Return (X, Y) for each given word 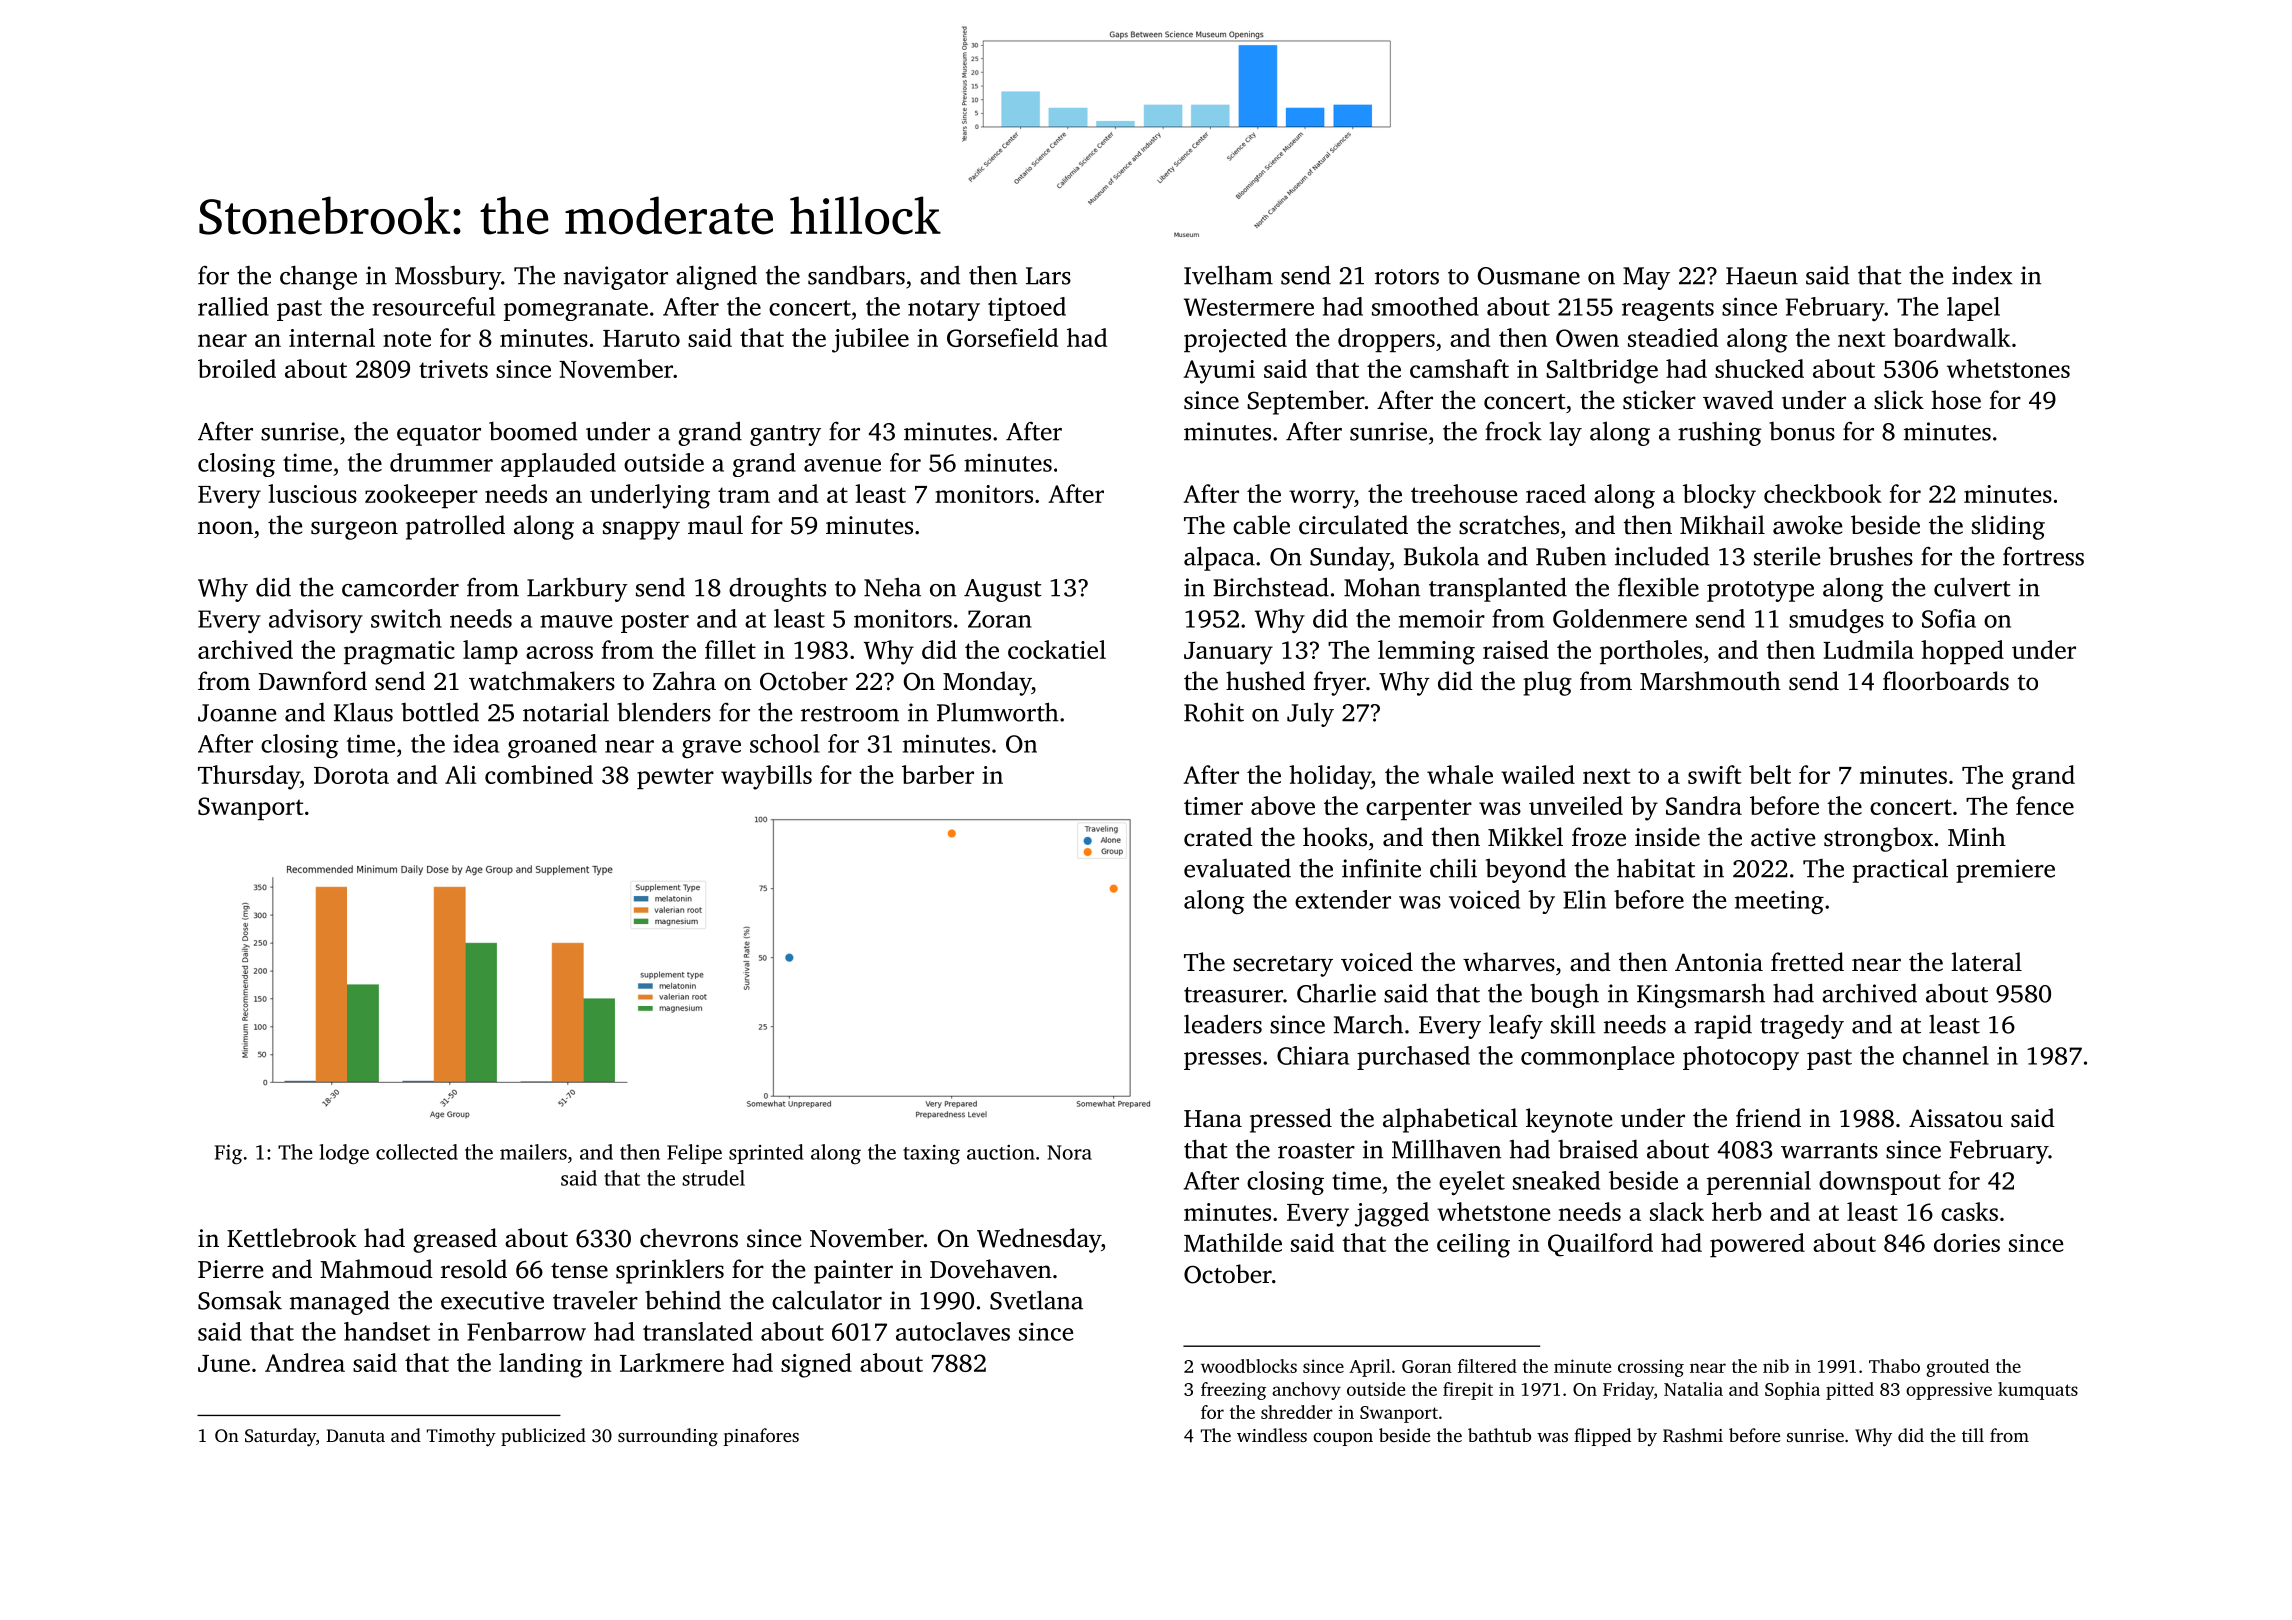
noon (225, 528)
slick (1899, 400)
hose (1956, 400)
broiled (237, 368)
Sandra (1704, 805)
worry (1322, 499)
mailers (533, 1152)
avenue (842, 465)
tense (579, 1271)
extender (1343, 899)
